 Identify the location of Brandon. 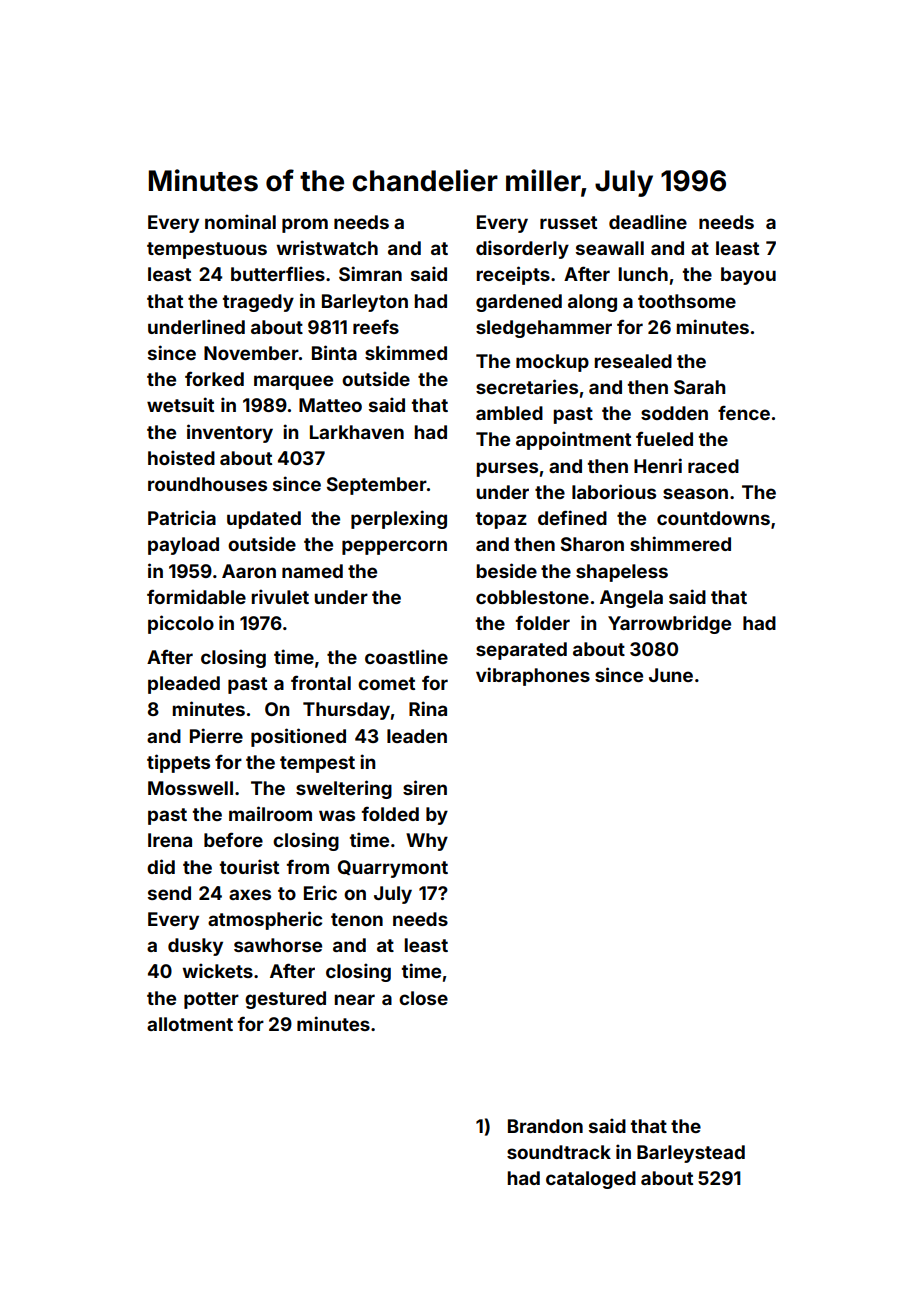
(545, 1126).
